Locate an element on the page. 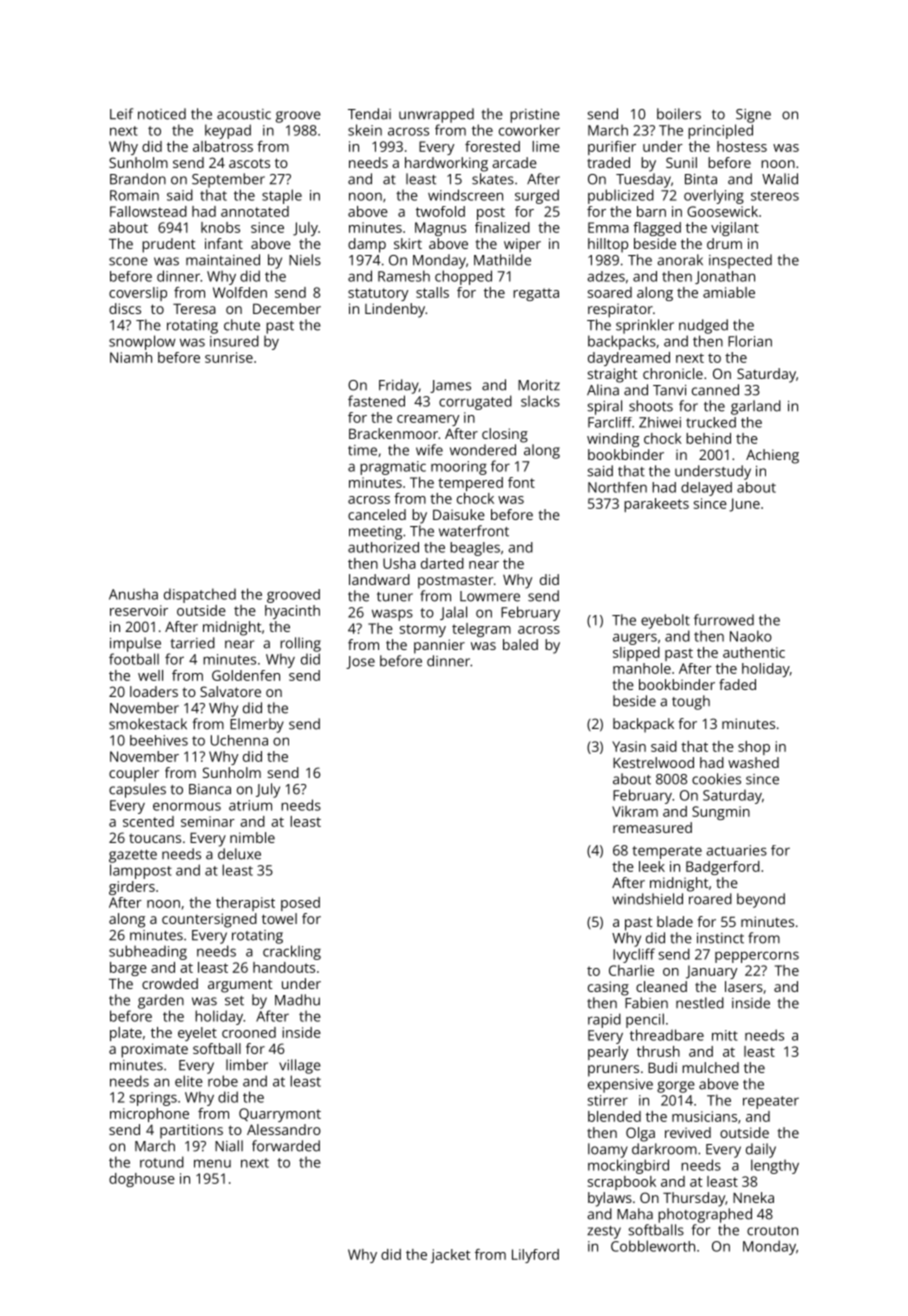 This page has height=1316, width=908. forested is located at coordinates (492, 146).
